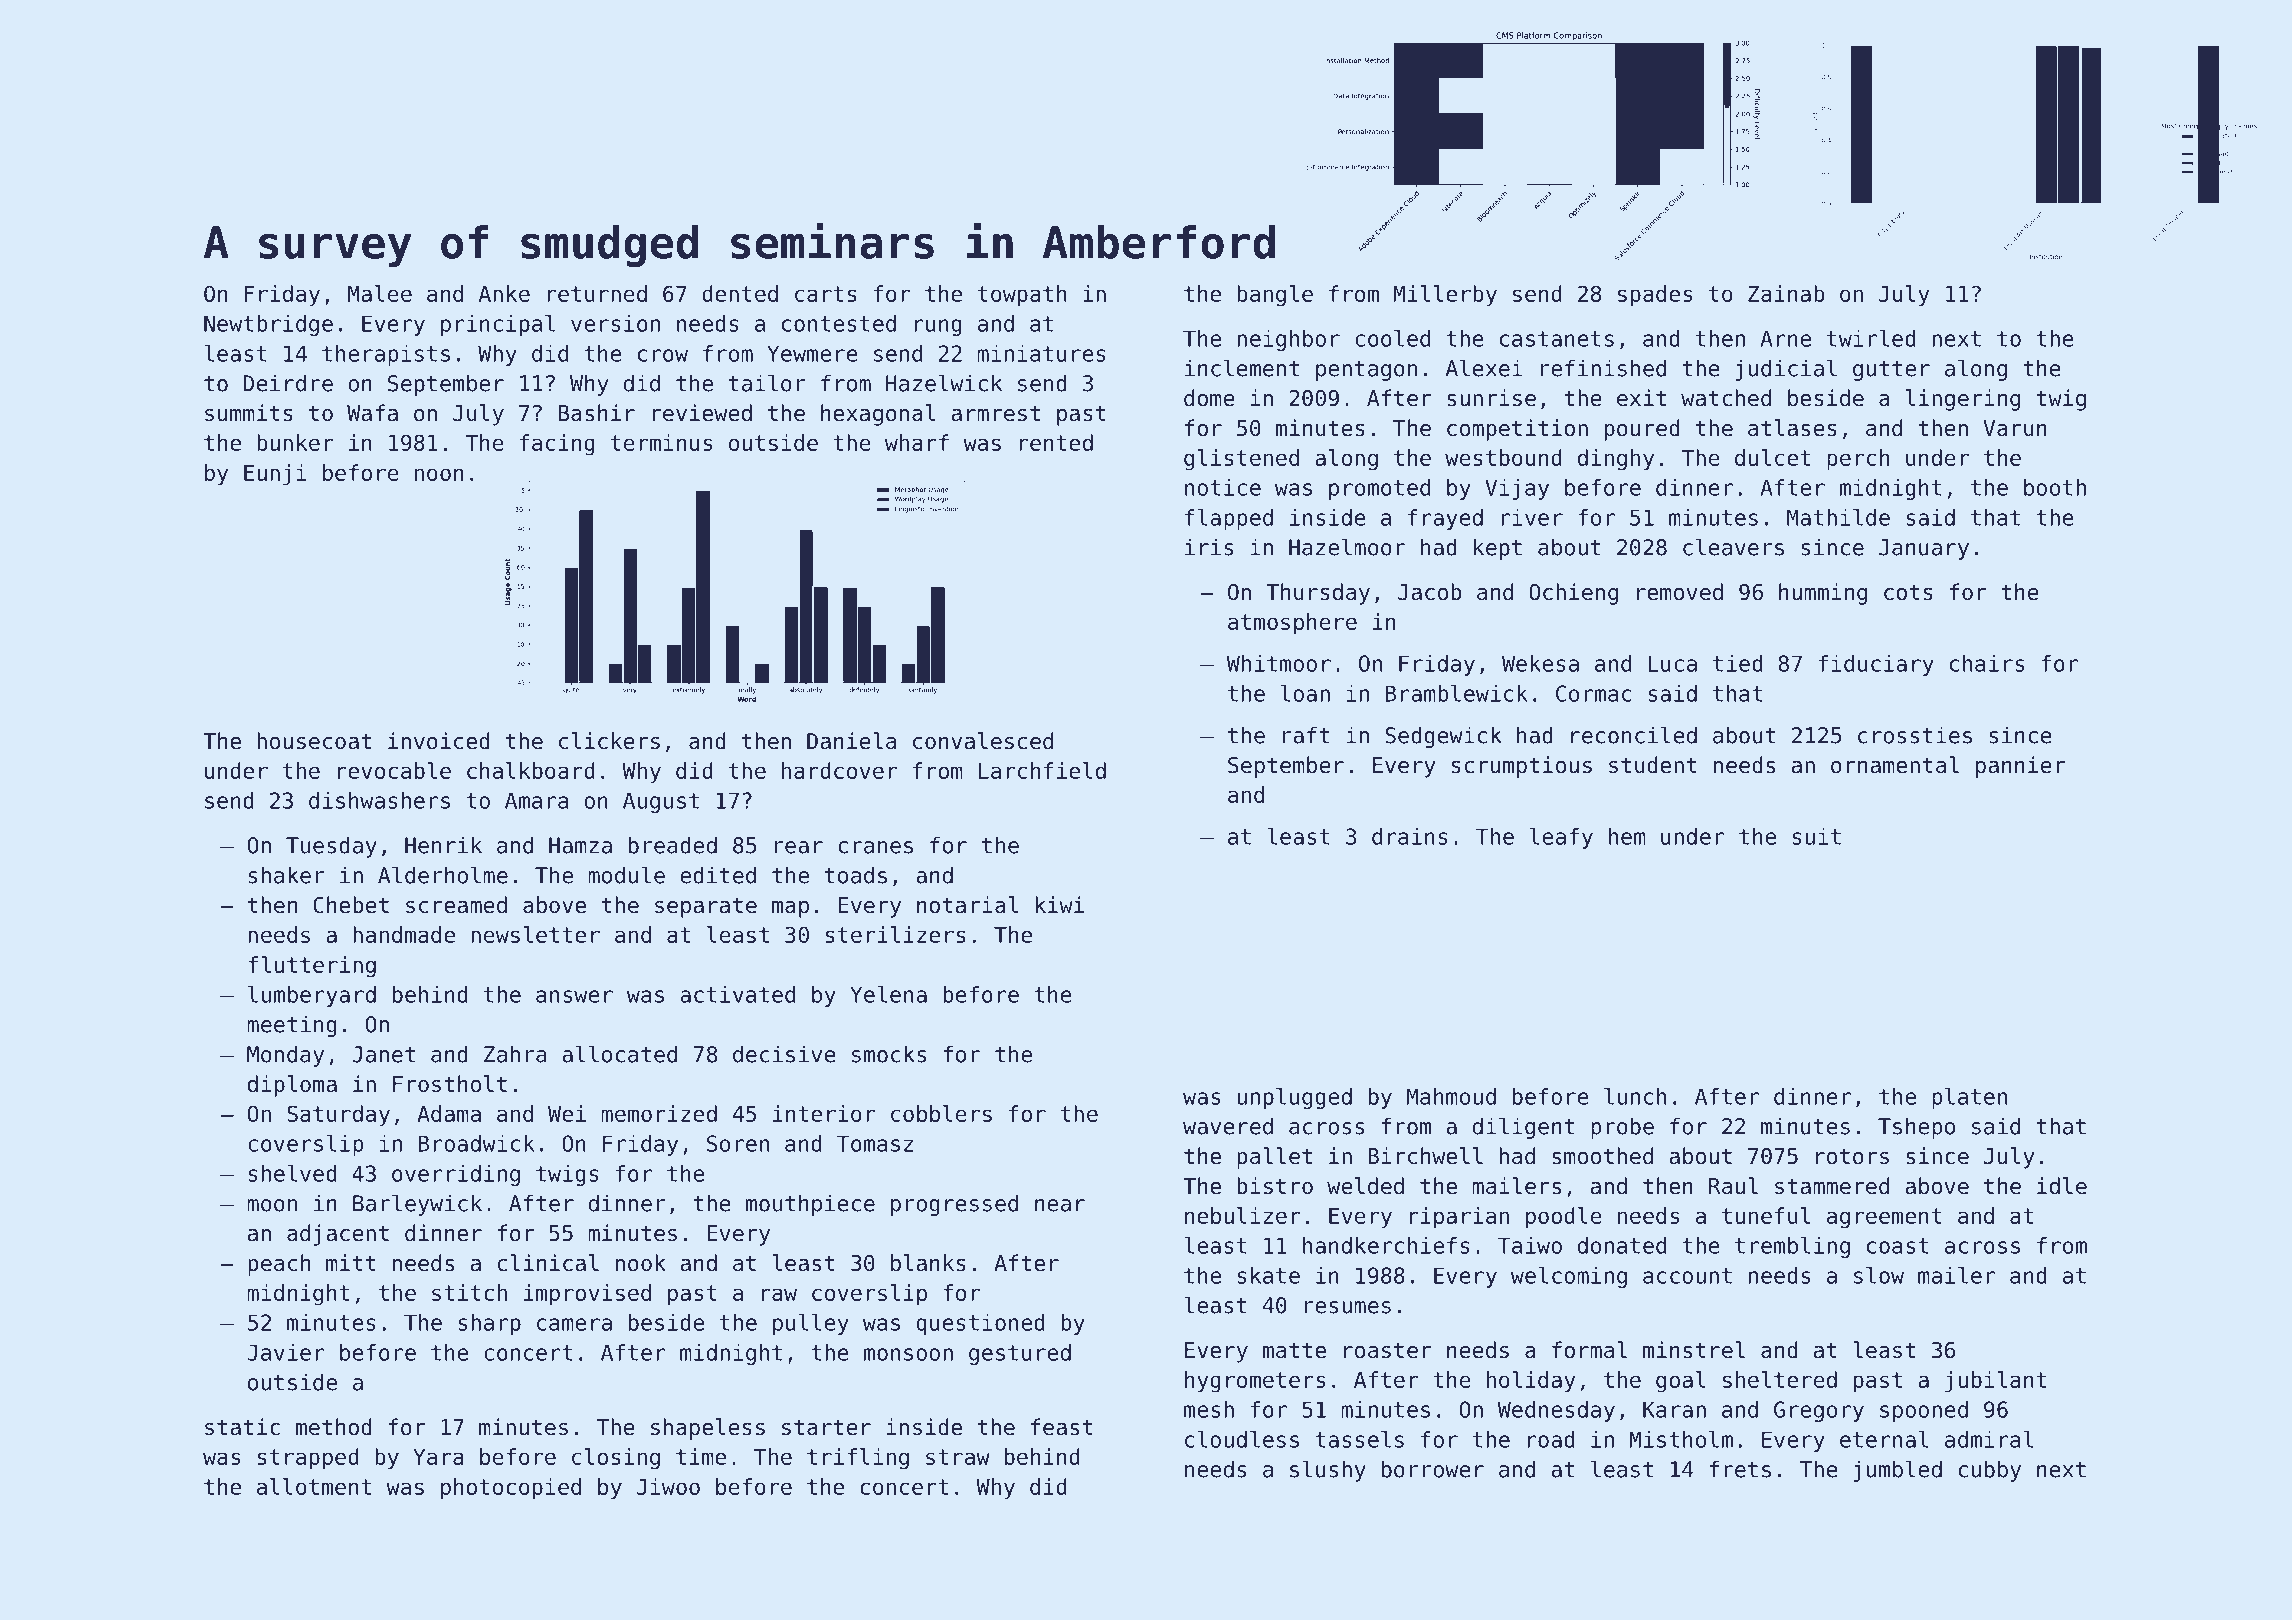 Image resolution: width=2292 pixels, height=1620 pixels. I want to click on towpath, so click(1022, 296).
